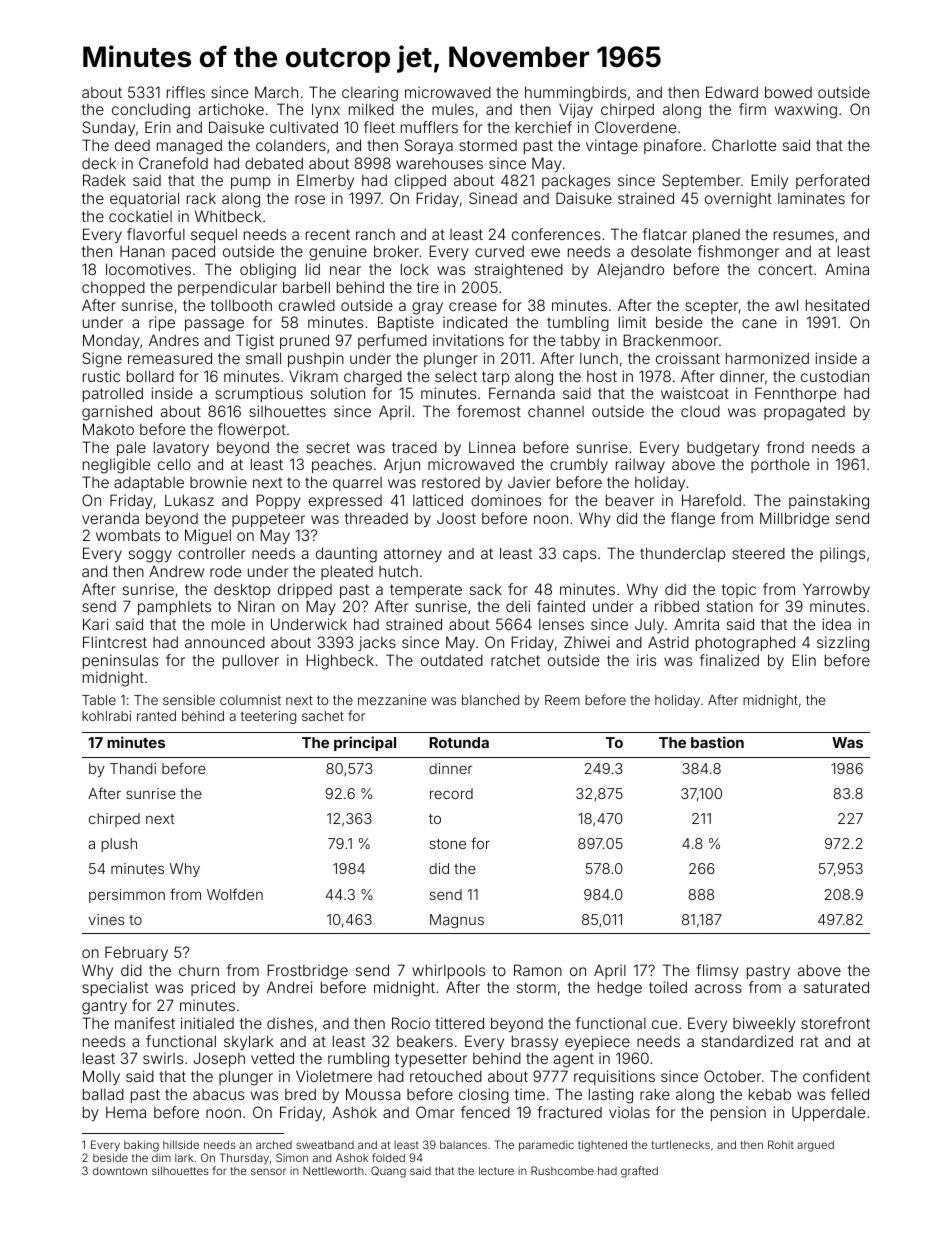 This document has width=952, height=1233. Describe the element at coordinates (439, 163) in the document. I see `warehouses` at that location.
